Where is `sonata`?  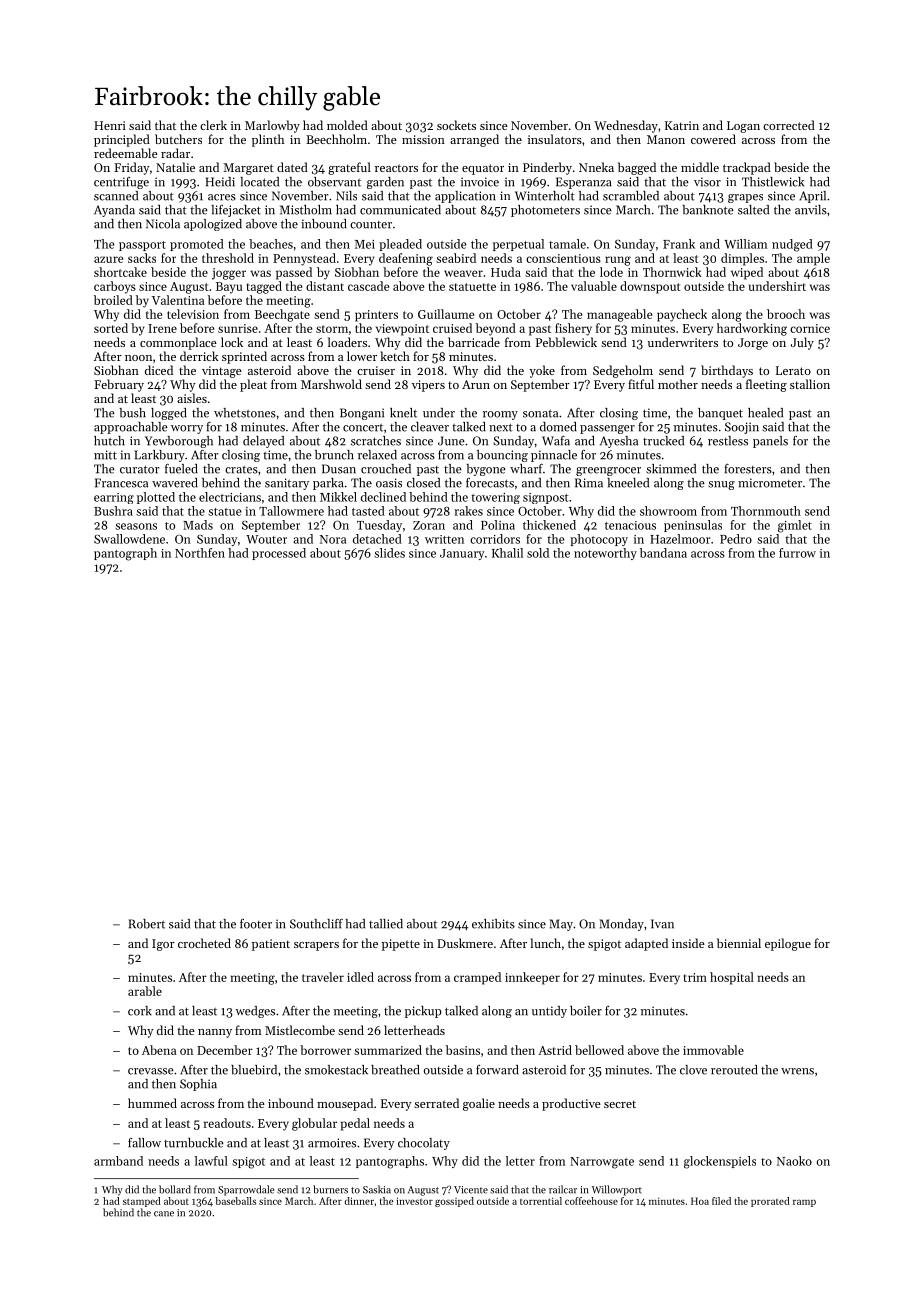 sonata is located at coordinates (540, 414).
